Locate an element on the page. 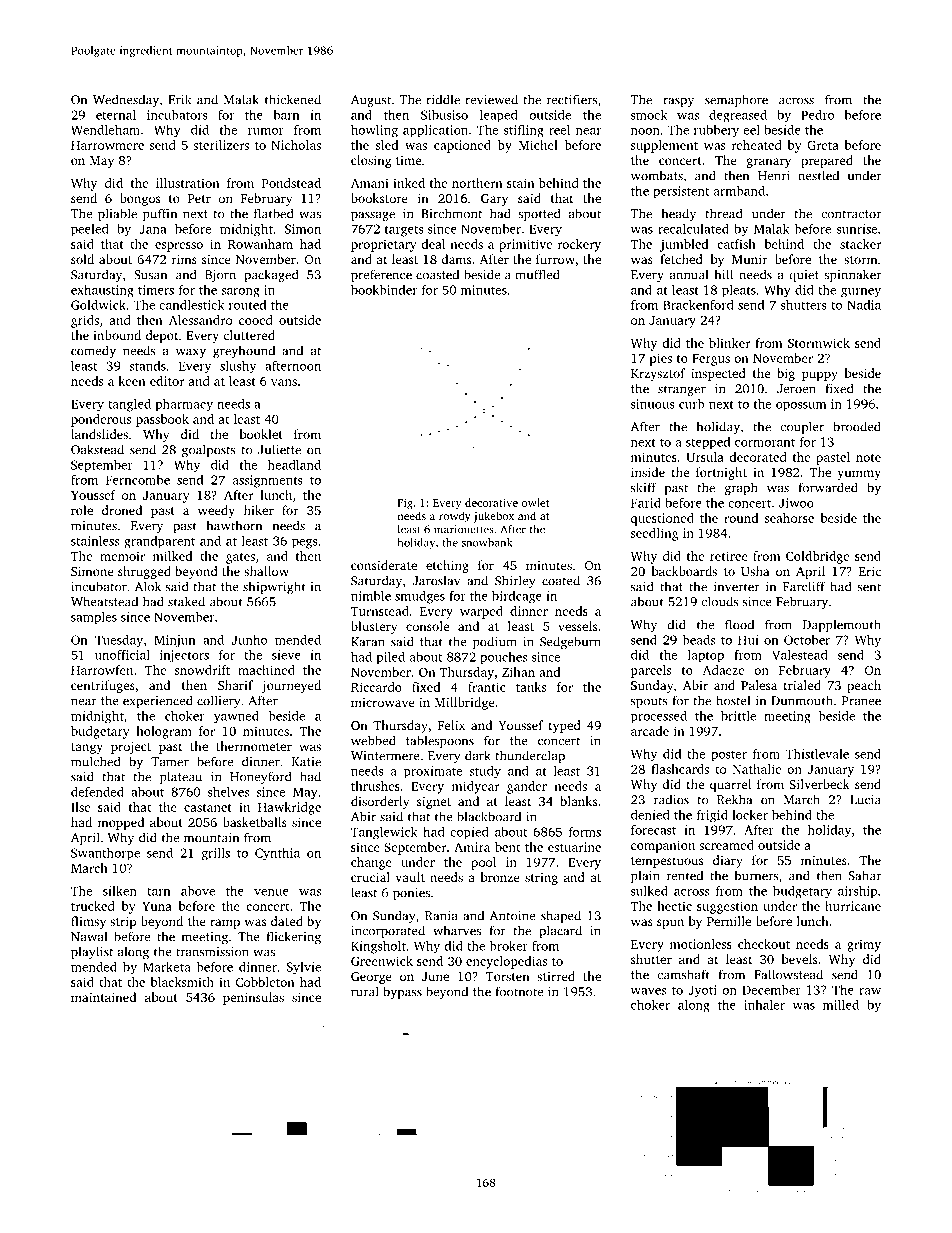 This document has width=952, height=1233. maintained is located at coordinates (103, 997).
